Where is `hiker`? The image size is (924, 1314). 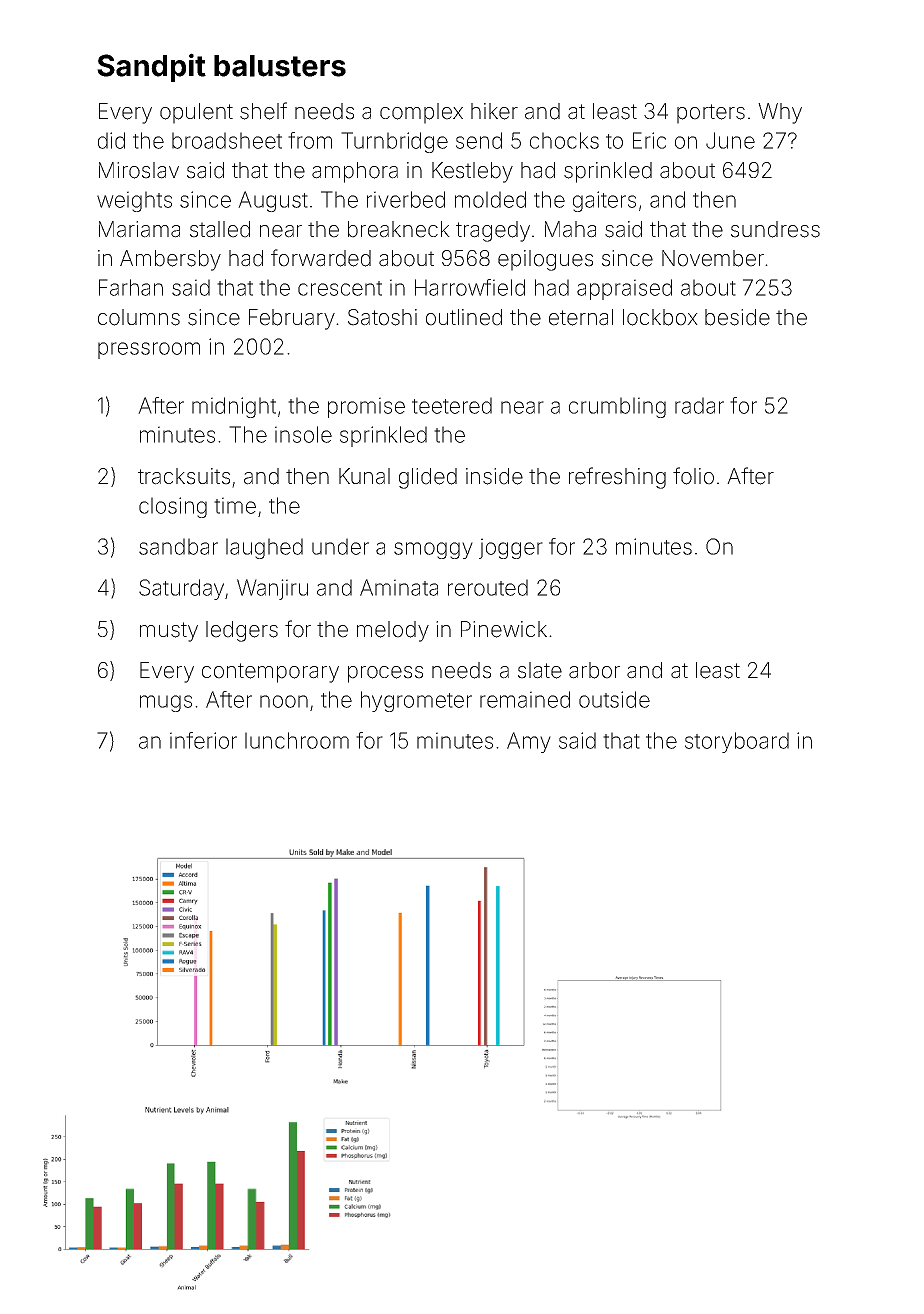 hiker is located at coordinates (494, 111).
